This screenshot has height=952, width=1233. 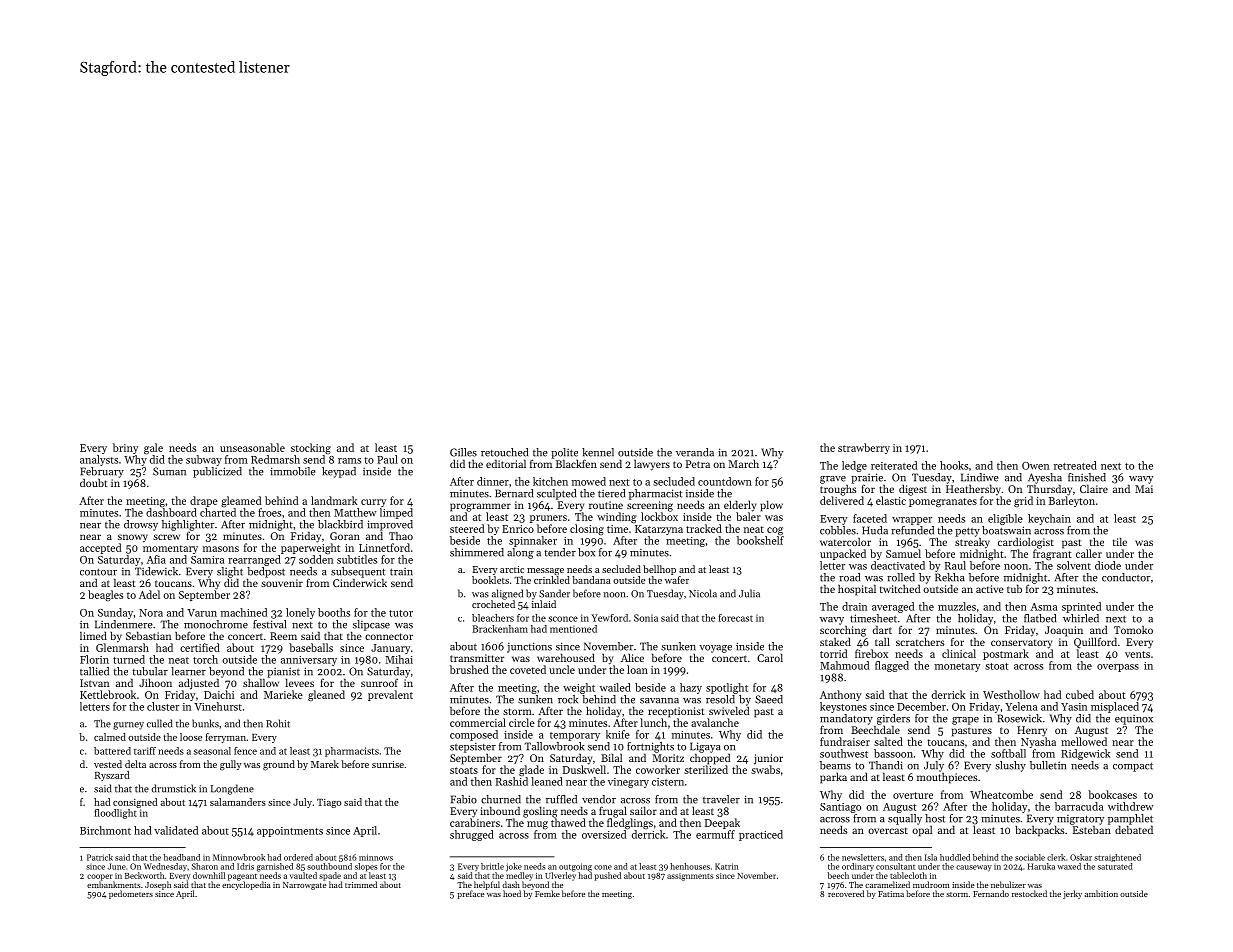 I want to click on stepsister, so click(x=473, y=748).
